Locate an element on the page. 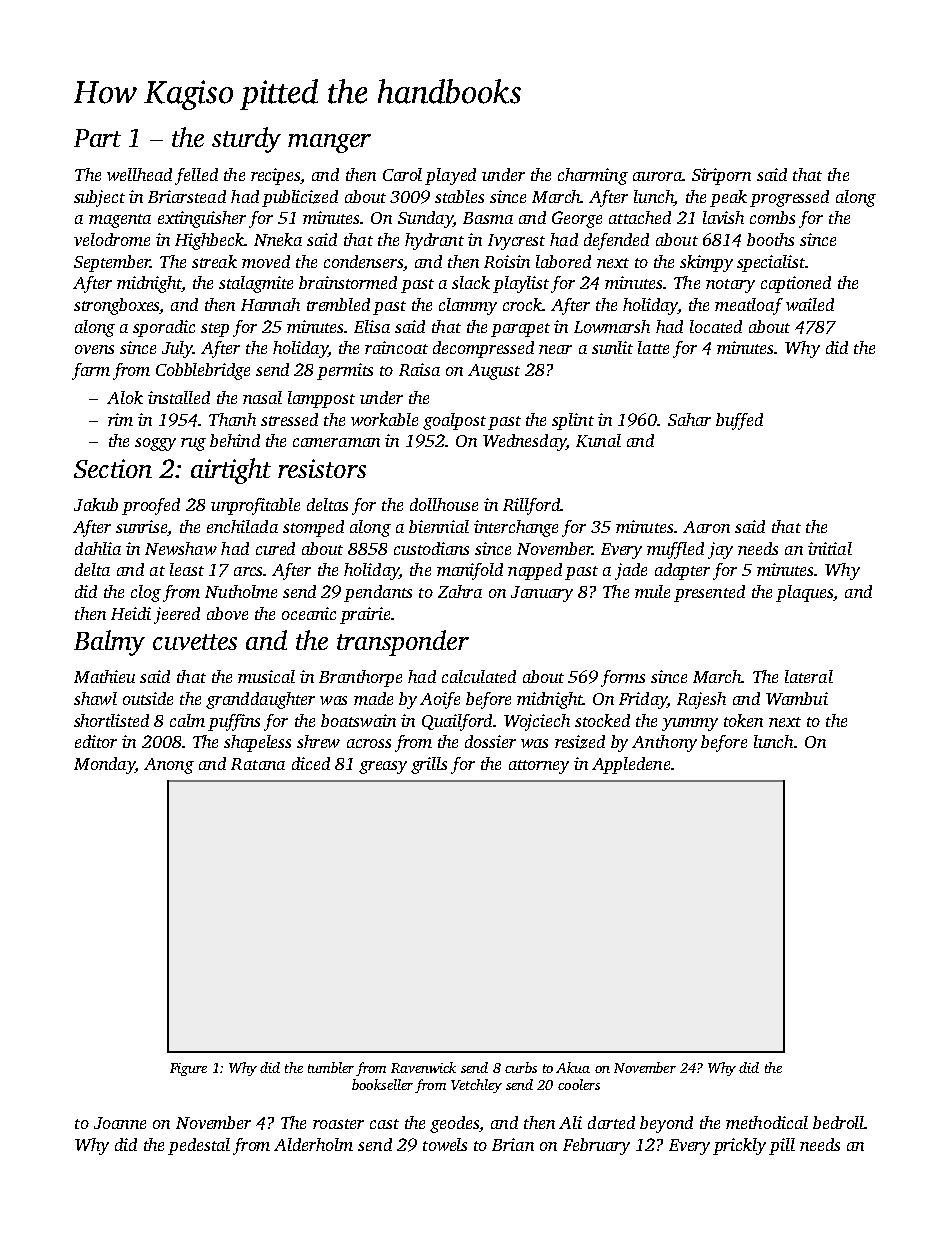 The width and height of the image is (952, 1233). Monday is located at coordinates (104, 765).
